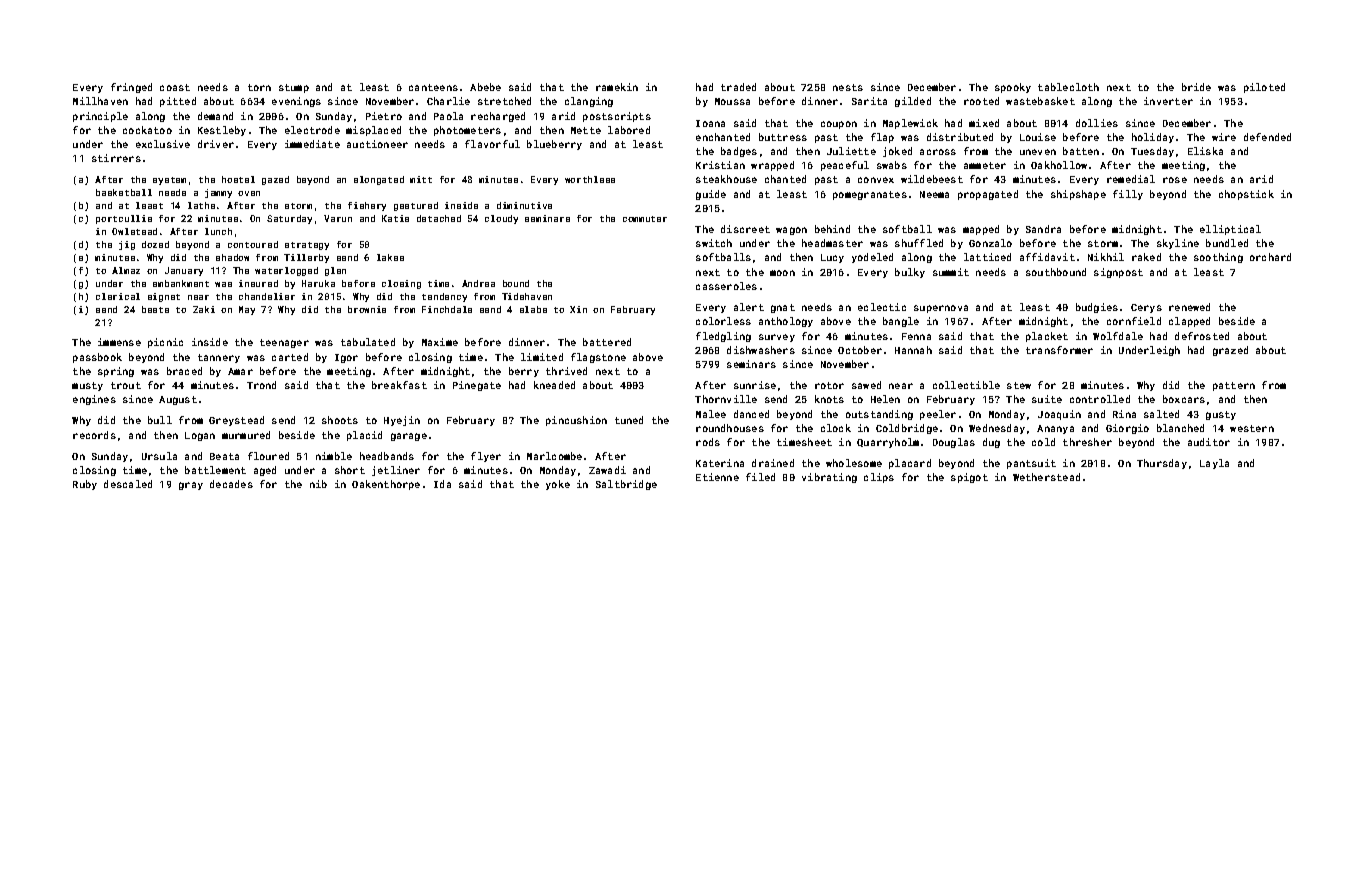  What do you see at coordinates (851, 151) in the page?
I see `Juliette` at bounding box center [851, 151].
